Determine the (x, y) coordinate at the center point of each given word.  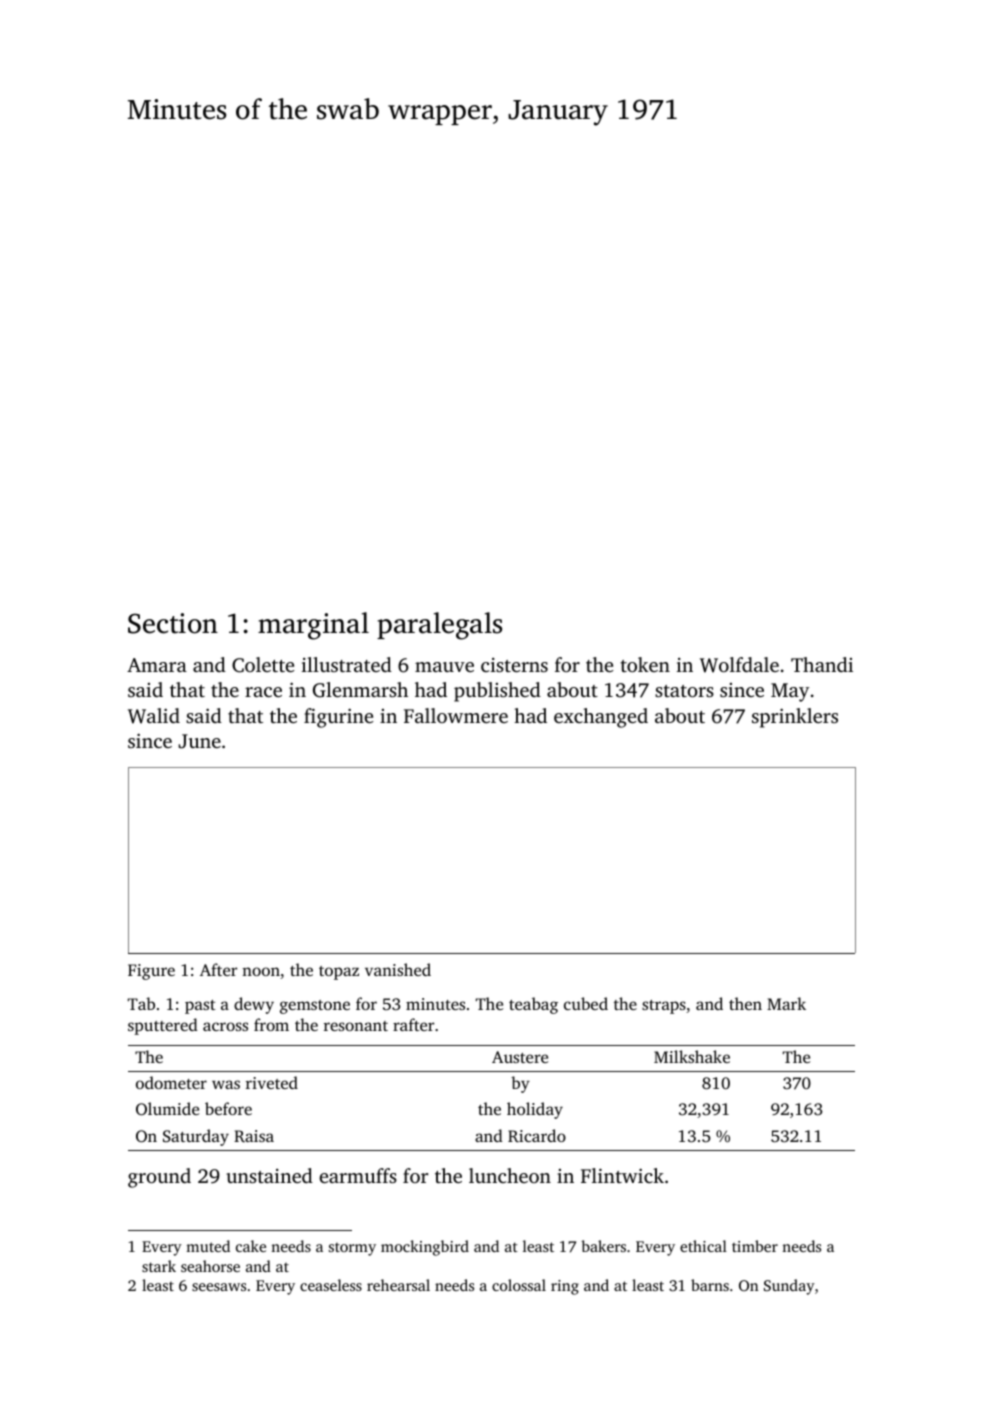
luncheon (510, 1175)
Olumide (167, 1109)
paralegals (439, 626)
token (645, 664)
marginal (313, 626)
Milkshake (692, 1056)
